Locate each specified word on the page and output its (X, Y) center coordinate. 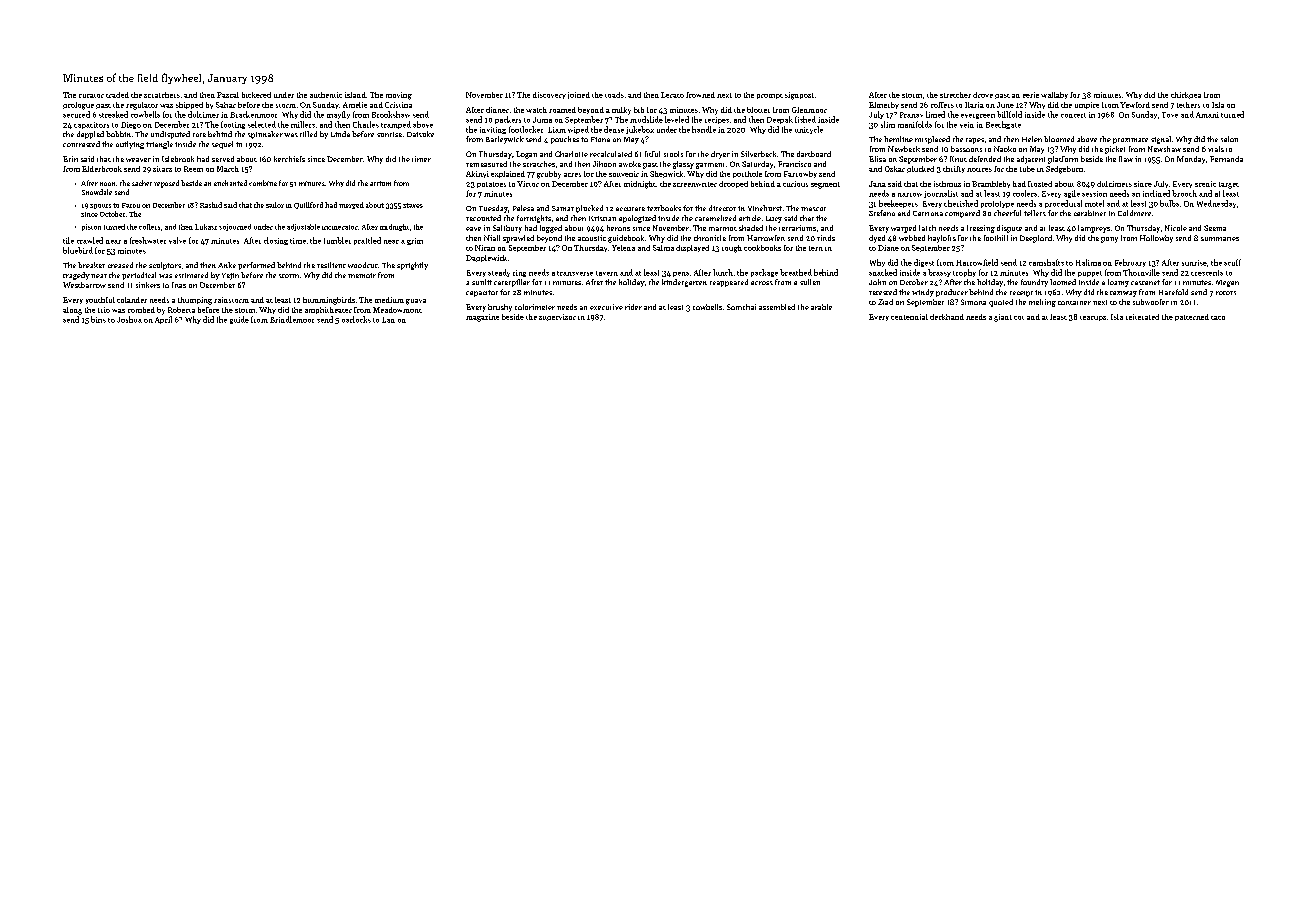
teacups (1093, 318)
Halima (1088, 262)
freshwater (148, 240)
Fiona (600, 139)
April (163, 320)
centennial (909, 317)
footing (233, 125)
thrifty (954, 169)
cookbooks (762, 248)
